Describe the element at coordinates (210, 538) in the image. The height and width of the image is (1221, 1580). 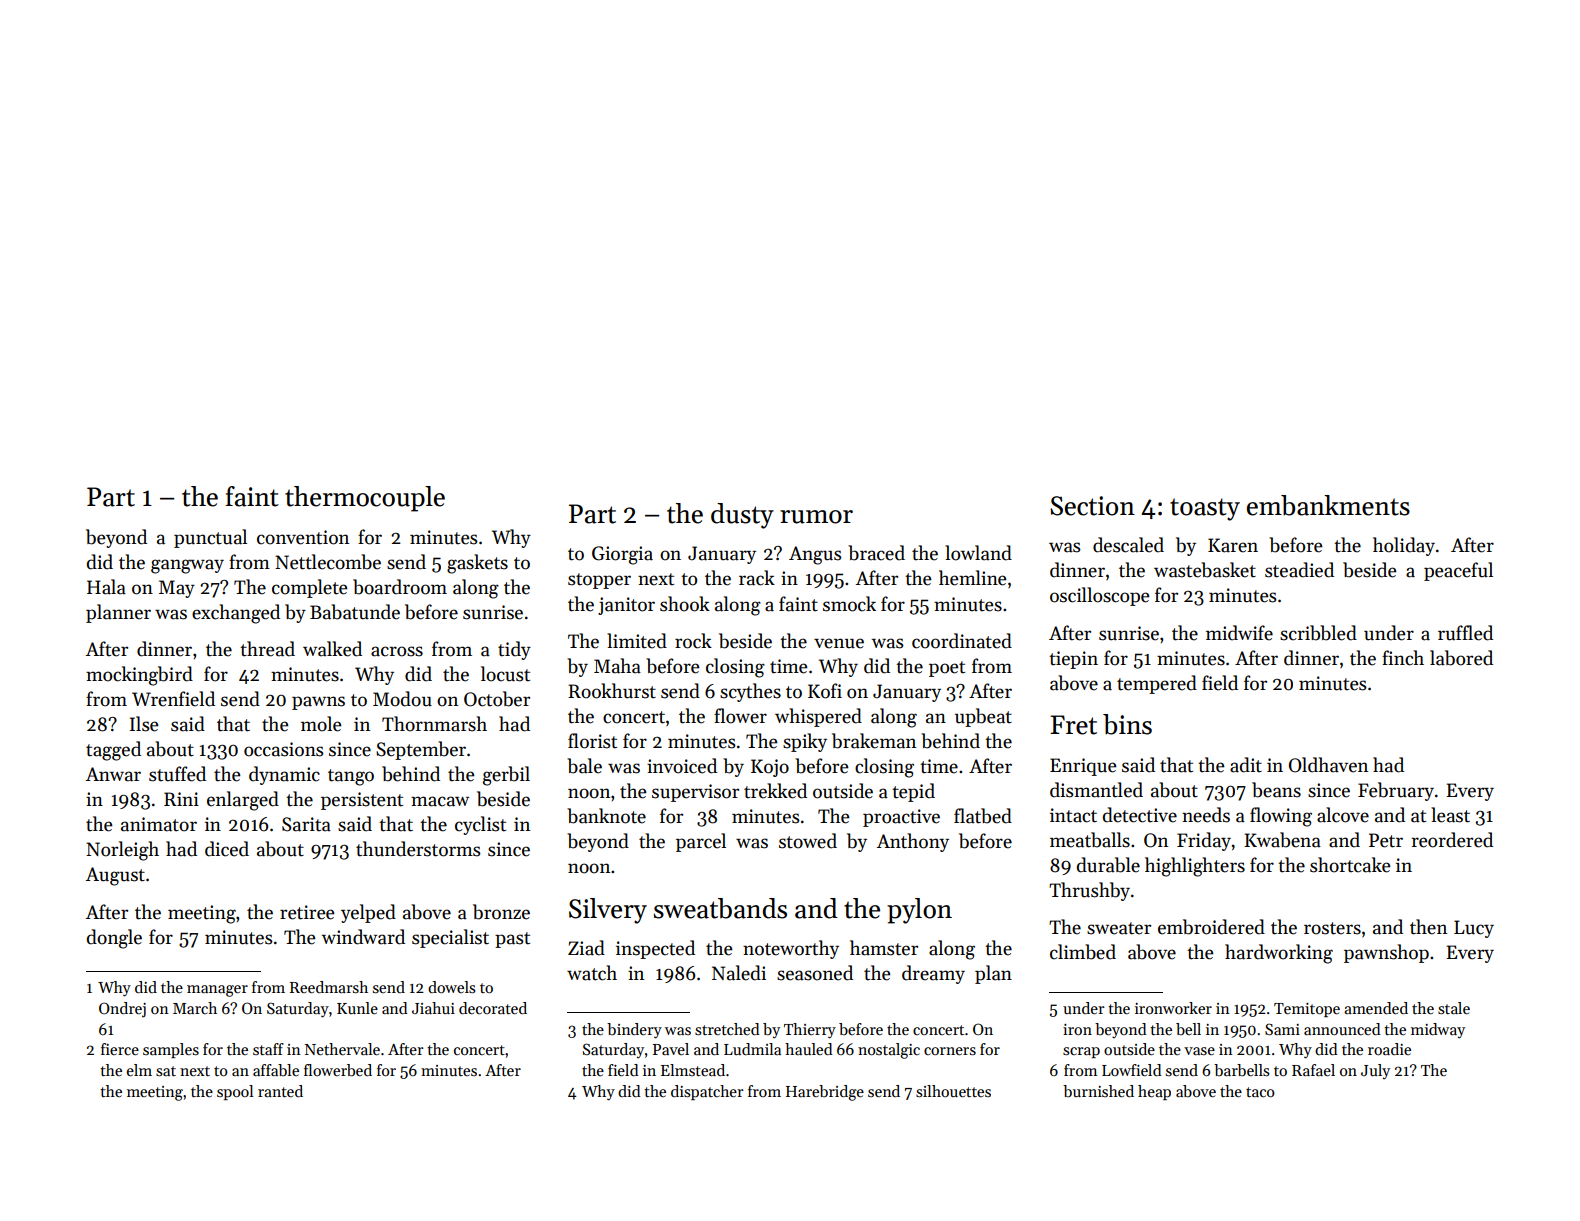
I see `punctual` at that location.
